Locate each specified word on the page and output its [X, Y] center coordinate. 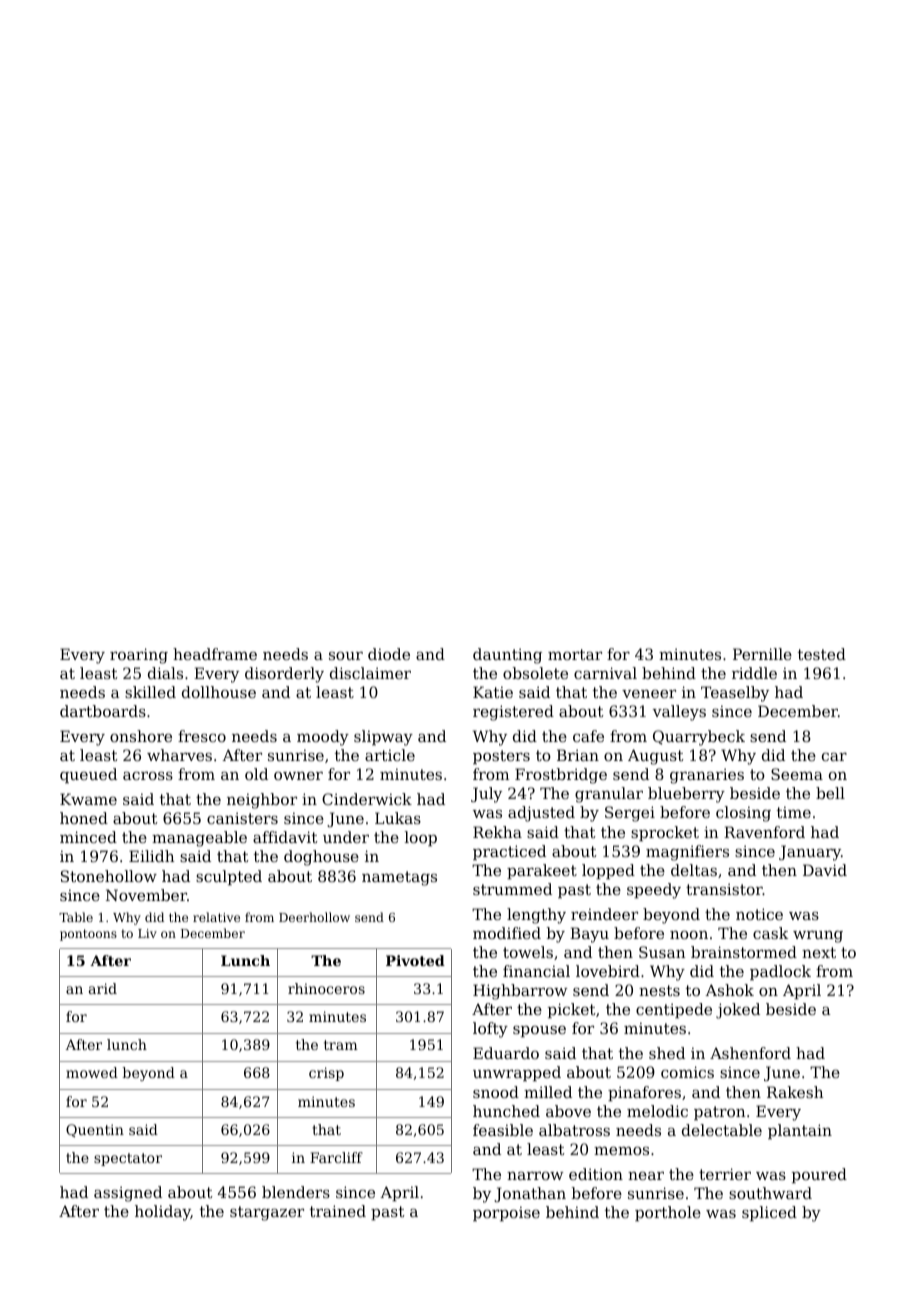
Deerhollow [314, 917]
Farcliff [336, 1157]
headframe [215, 654]
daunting [507, 656]
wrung [818, 936]
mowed [92, 1072]
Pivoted [415, 960]
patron [719, 1113]
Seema [797, 774]
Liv [147, 933]
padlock [780, 972]
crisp [326, 1074]
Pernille [762, 654]
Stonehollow [109, 876]
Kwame [88, 799]
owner [298, 776]
